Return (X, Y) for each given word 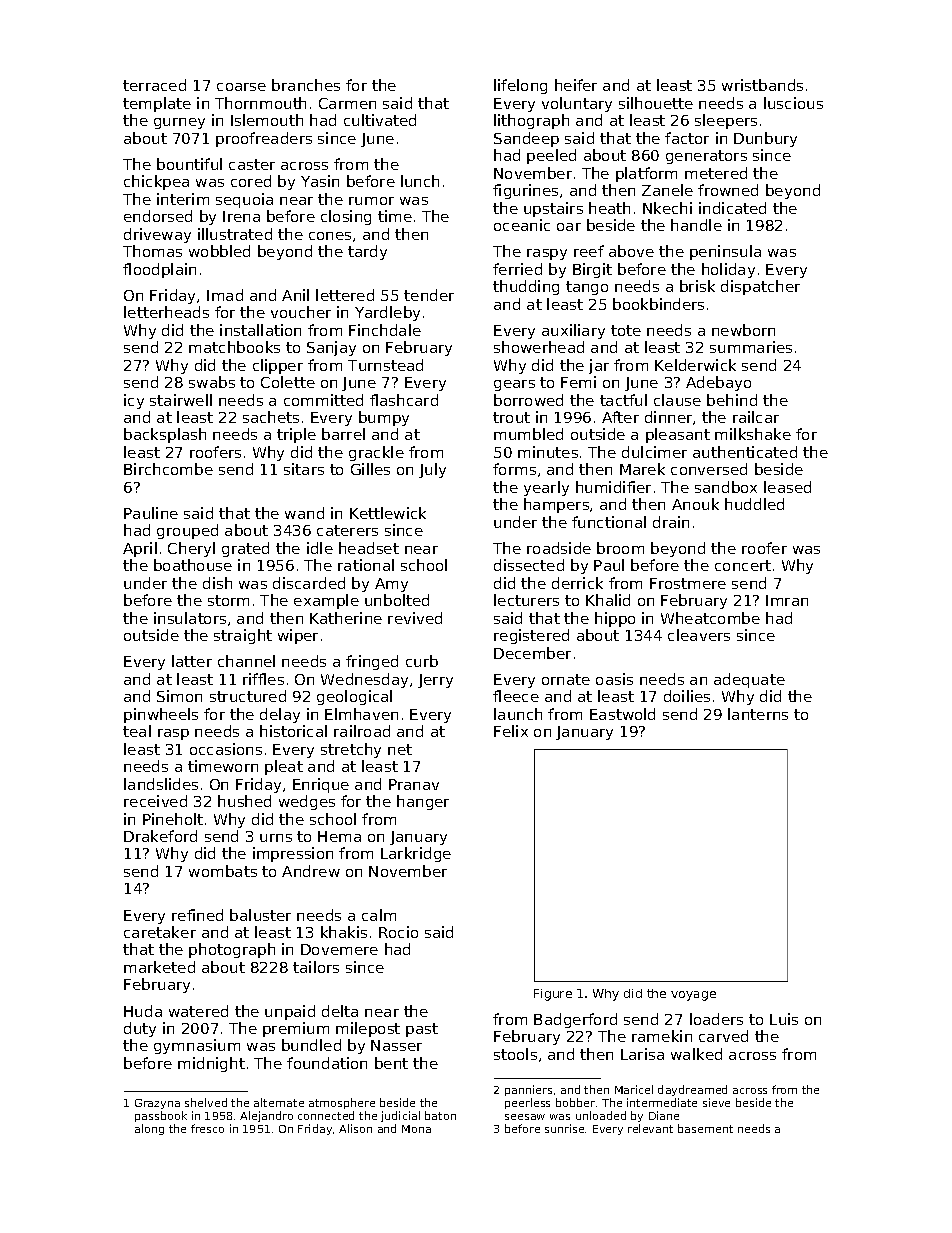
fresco (207, 1128)
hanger (423, 802)
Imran (787, 600)
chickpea (156, 182)
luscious (793, 103)
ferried (517, 269)
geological (354, 697)
